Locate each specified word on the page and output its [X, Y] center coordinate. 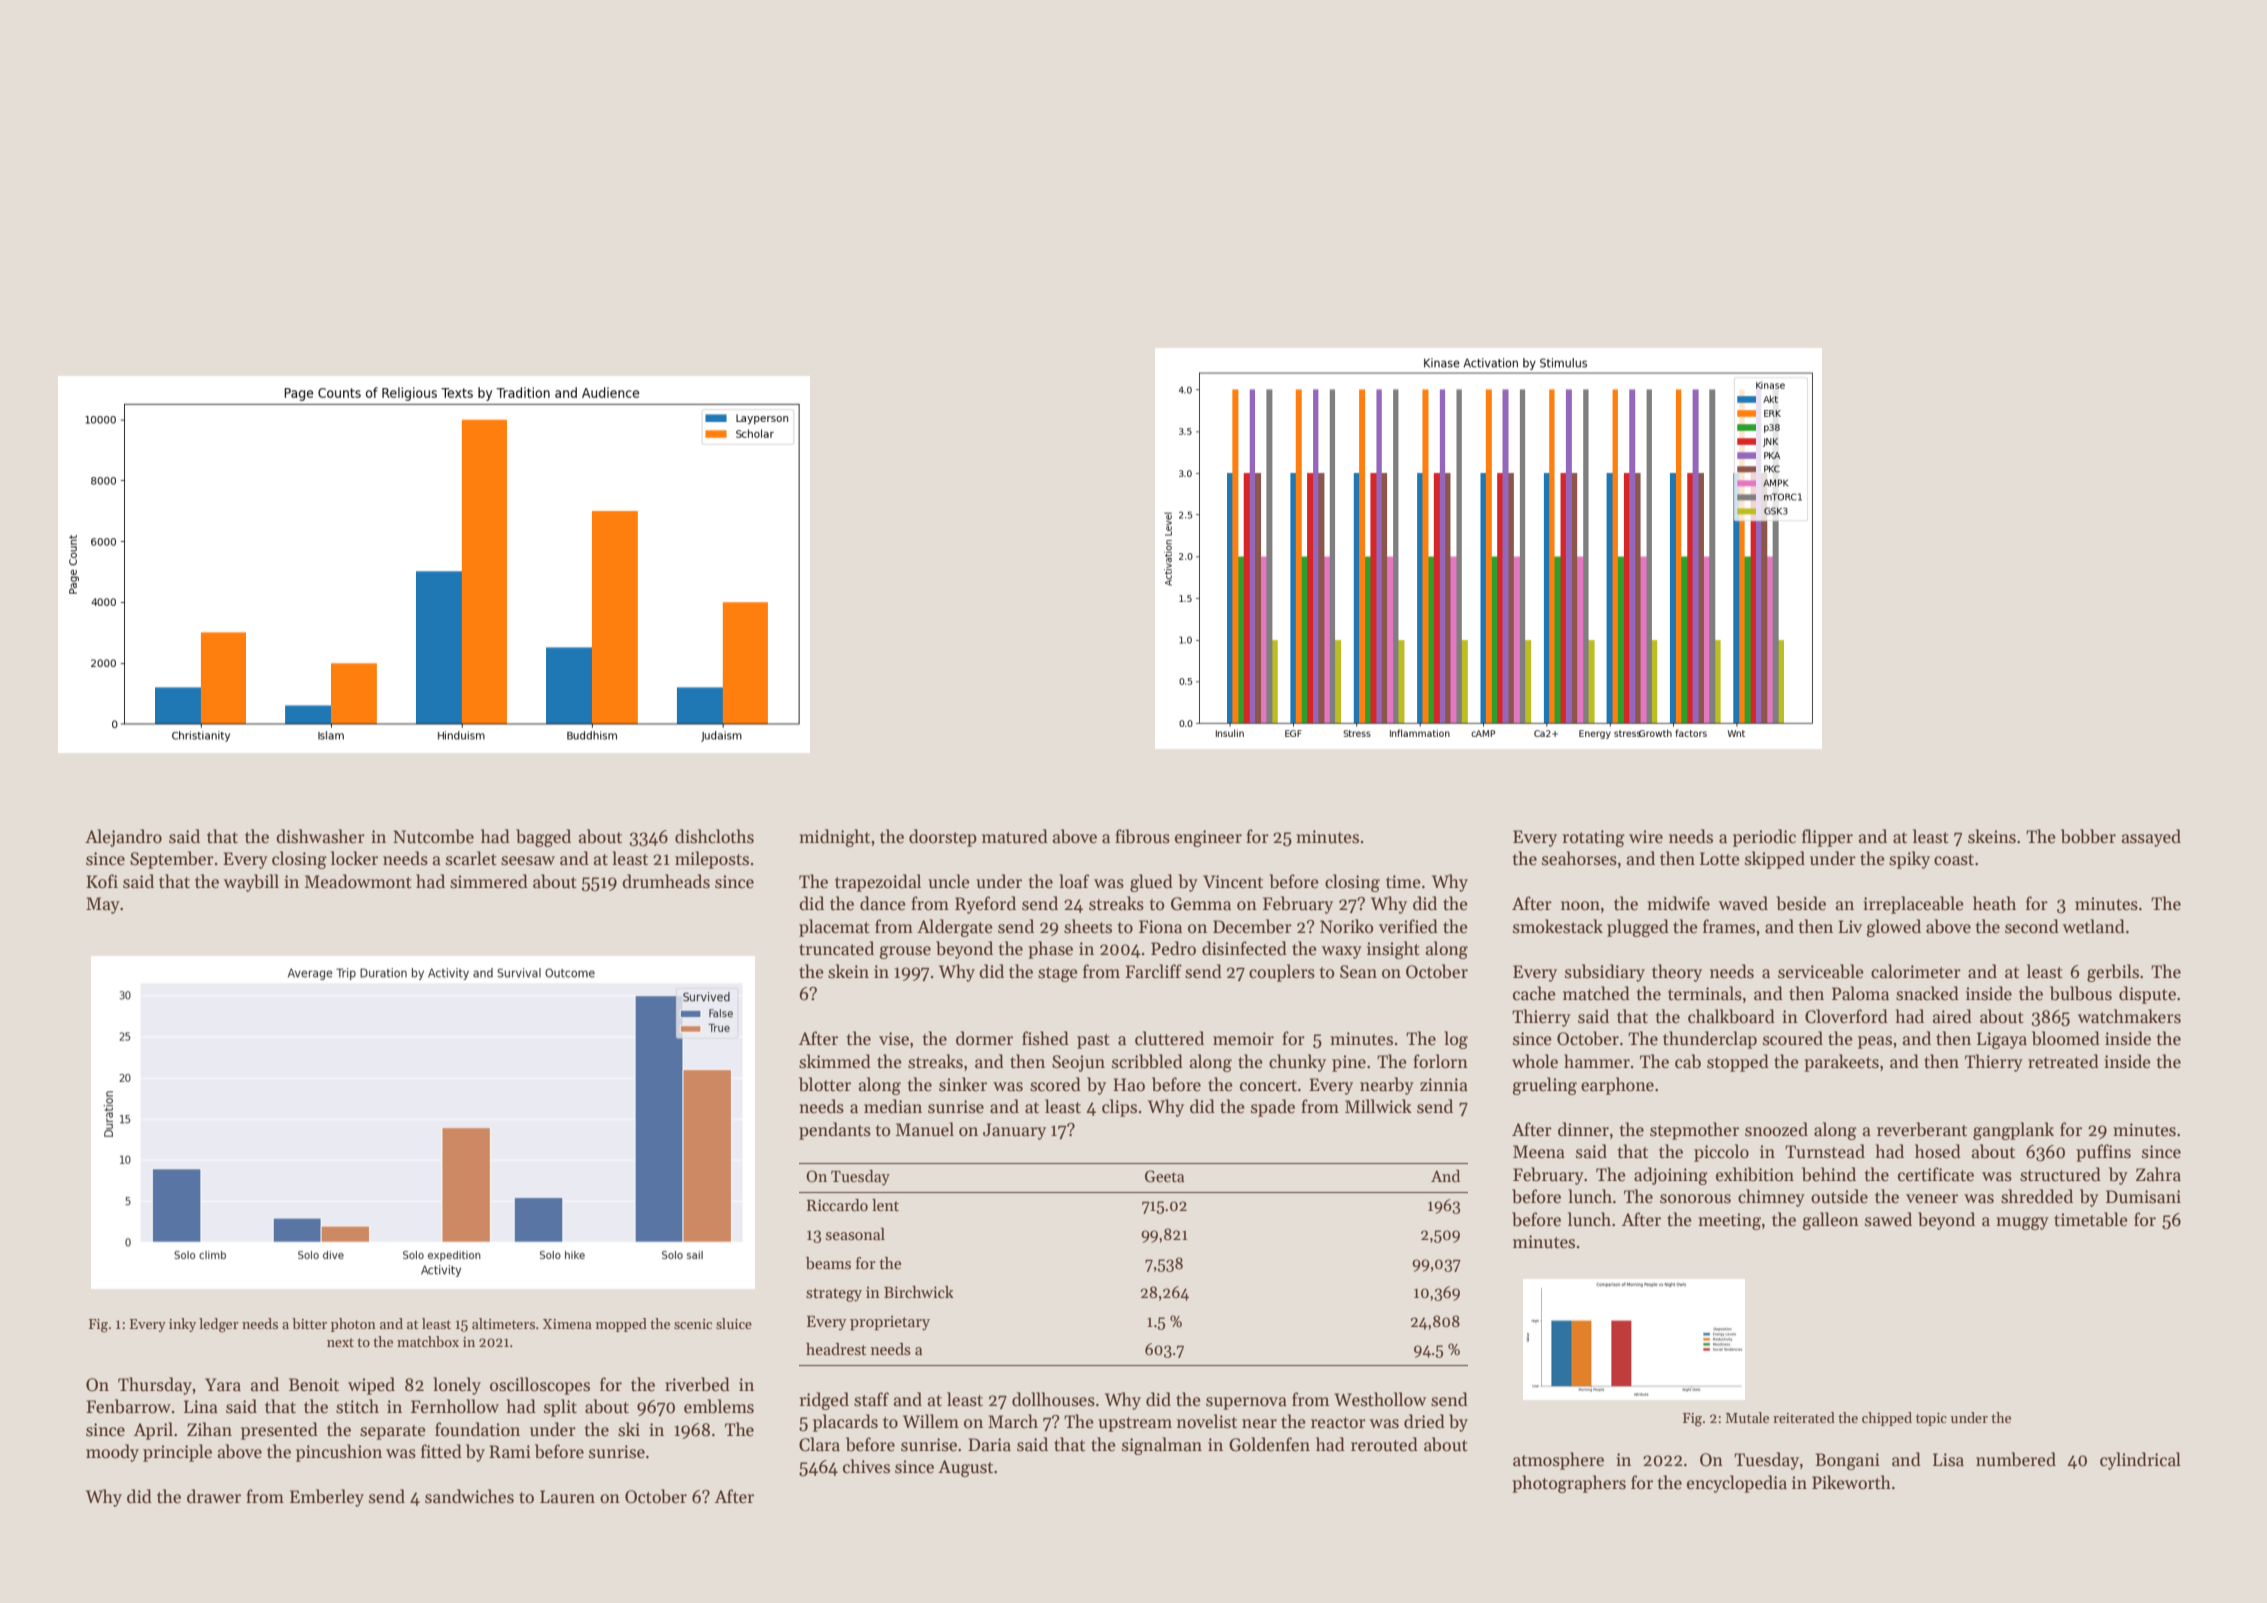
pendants [835, 1131]
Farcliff [1153, 971]
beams [828, 1263]
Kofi [102, 881]
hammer [1597, 1061]
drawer [214, 1496]
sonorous [1695, 1199]
